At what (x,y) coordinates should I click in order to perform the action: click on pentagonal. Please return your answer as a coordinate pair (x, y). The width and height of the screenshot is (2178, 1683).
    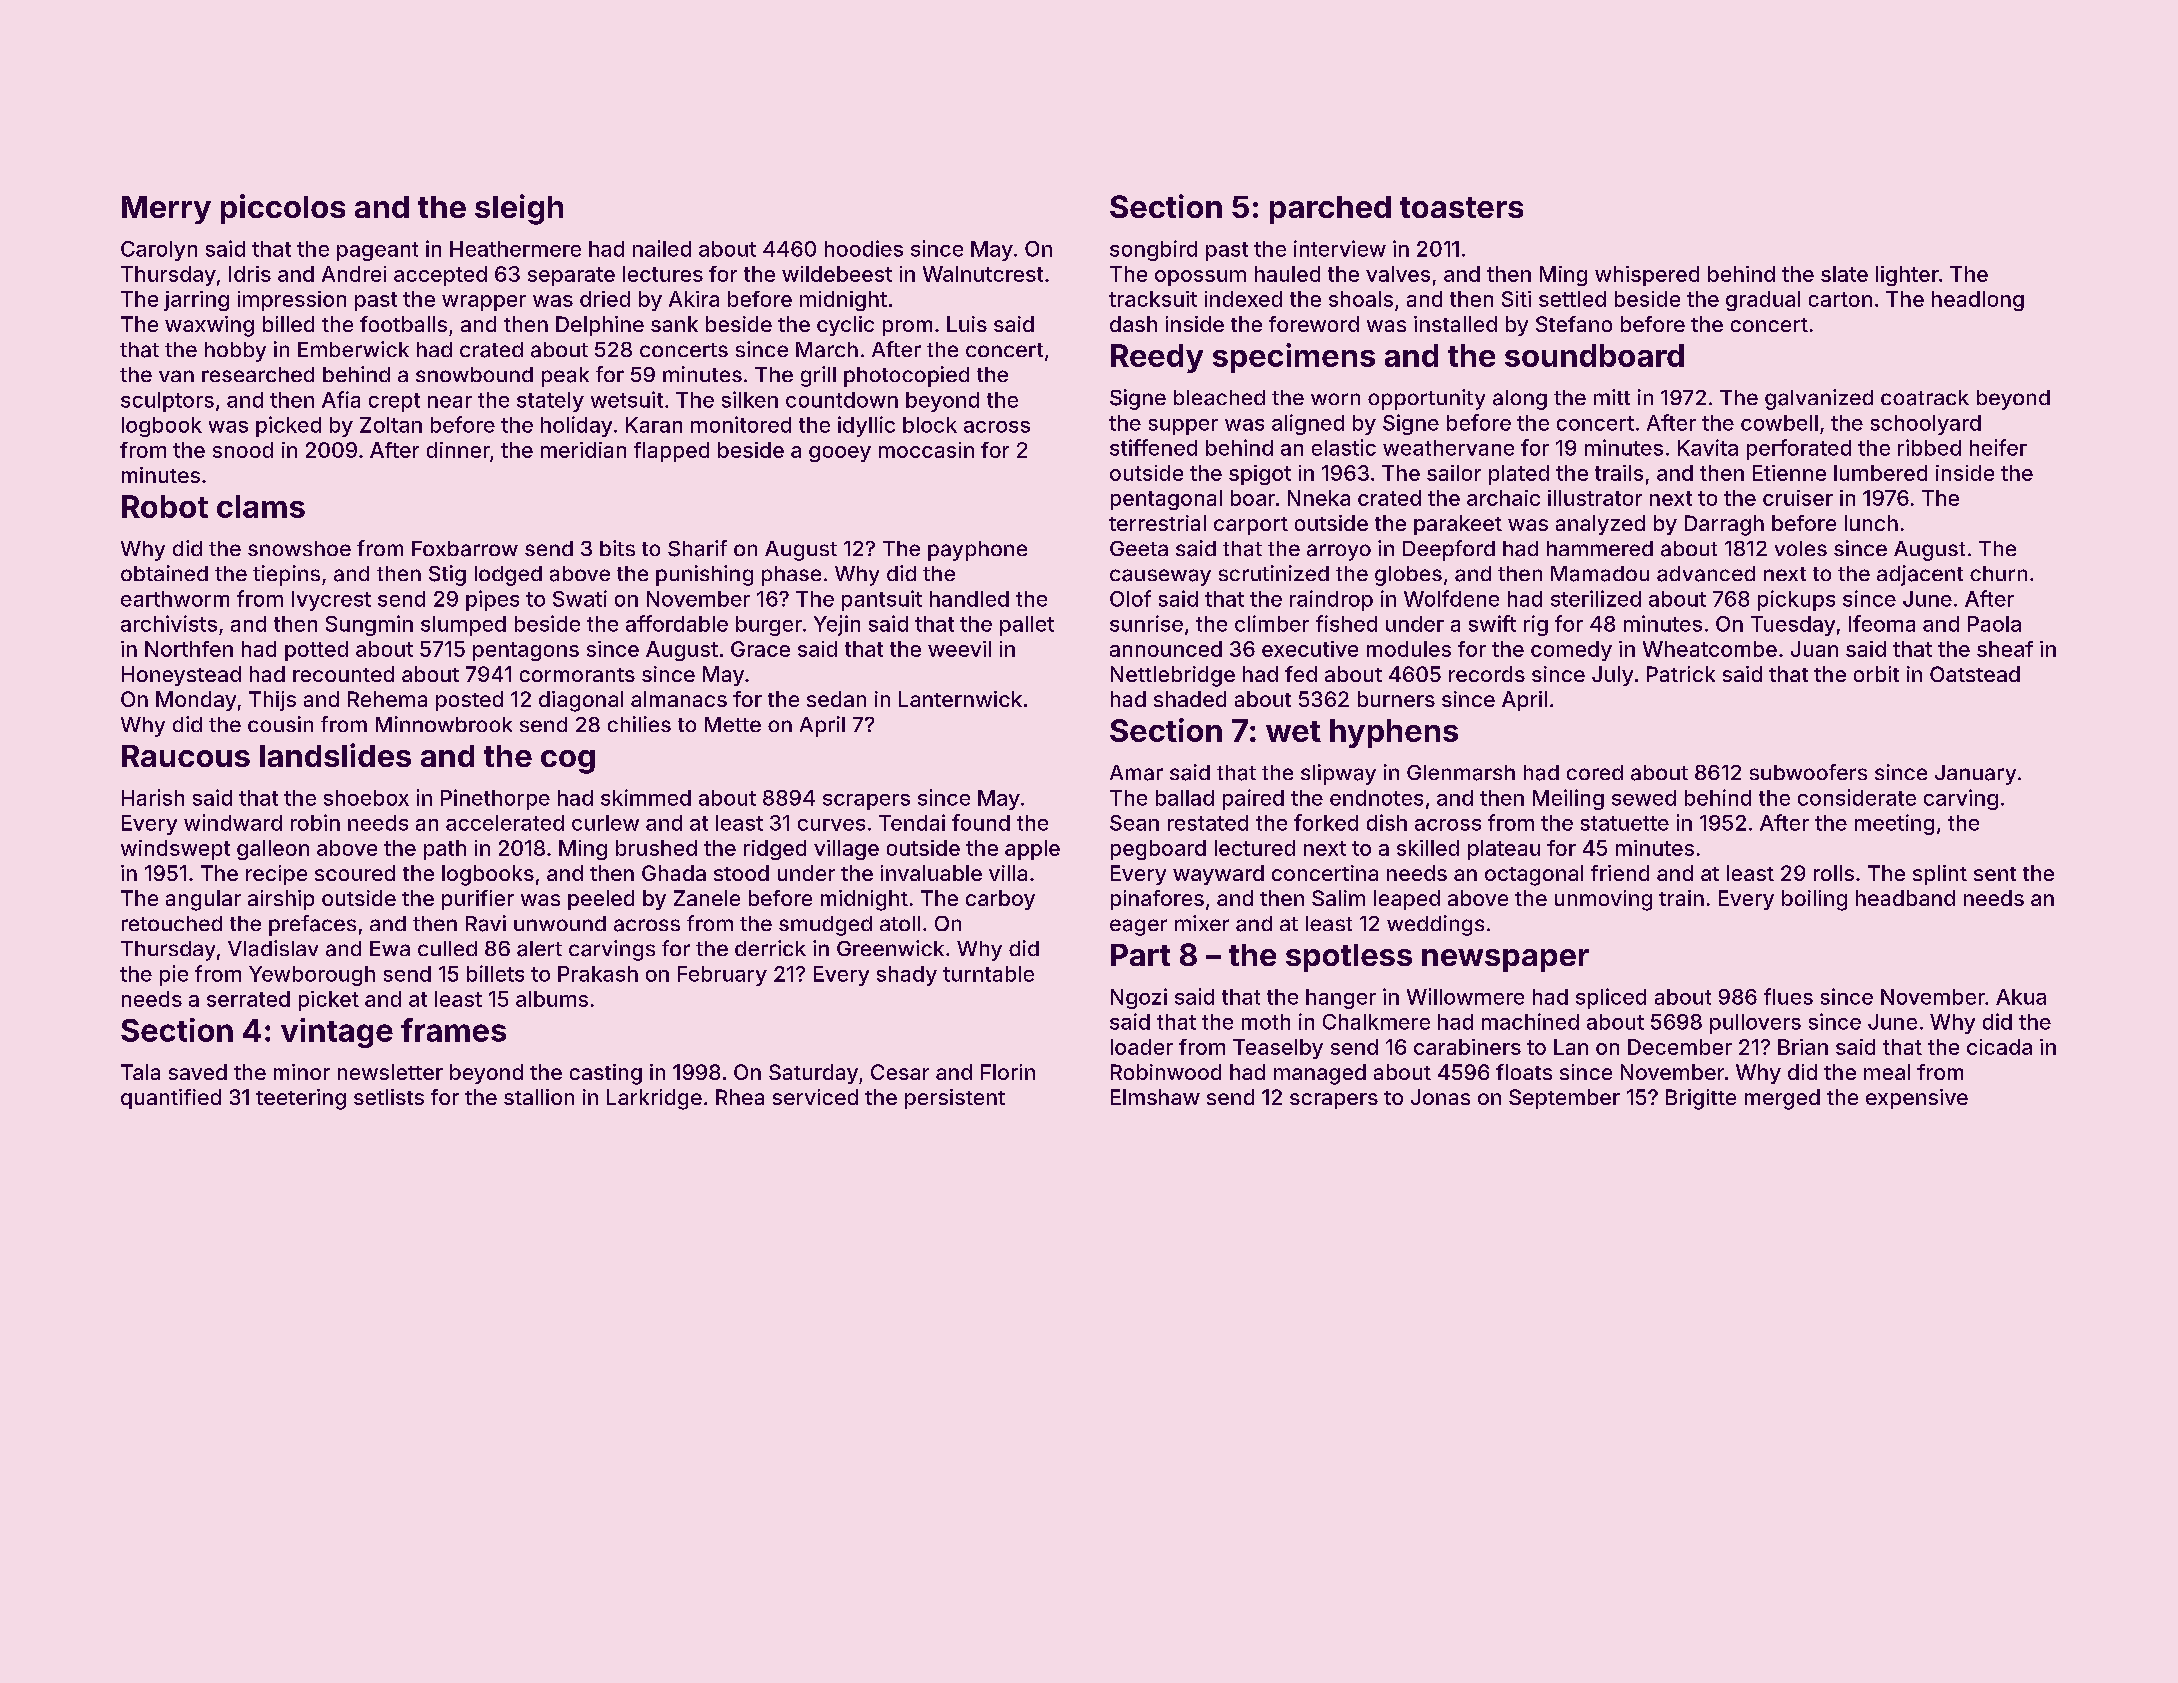
    Looking at the image, I should click on (1166, 500).
